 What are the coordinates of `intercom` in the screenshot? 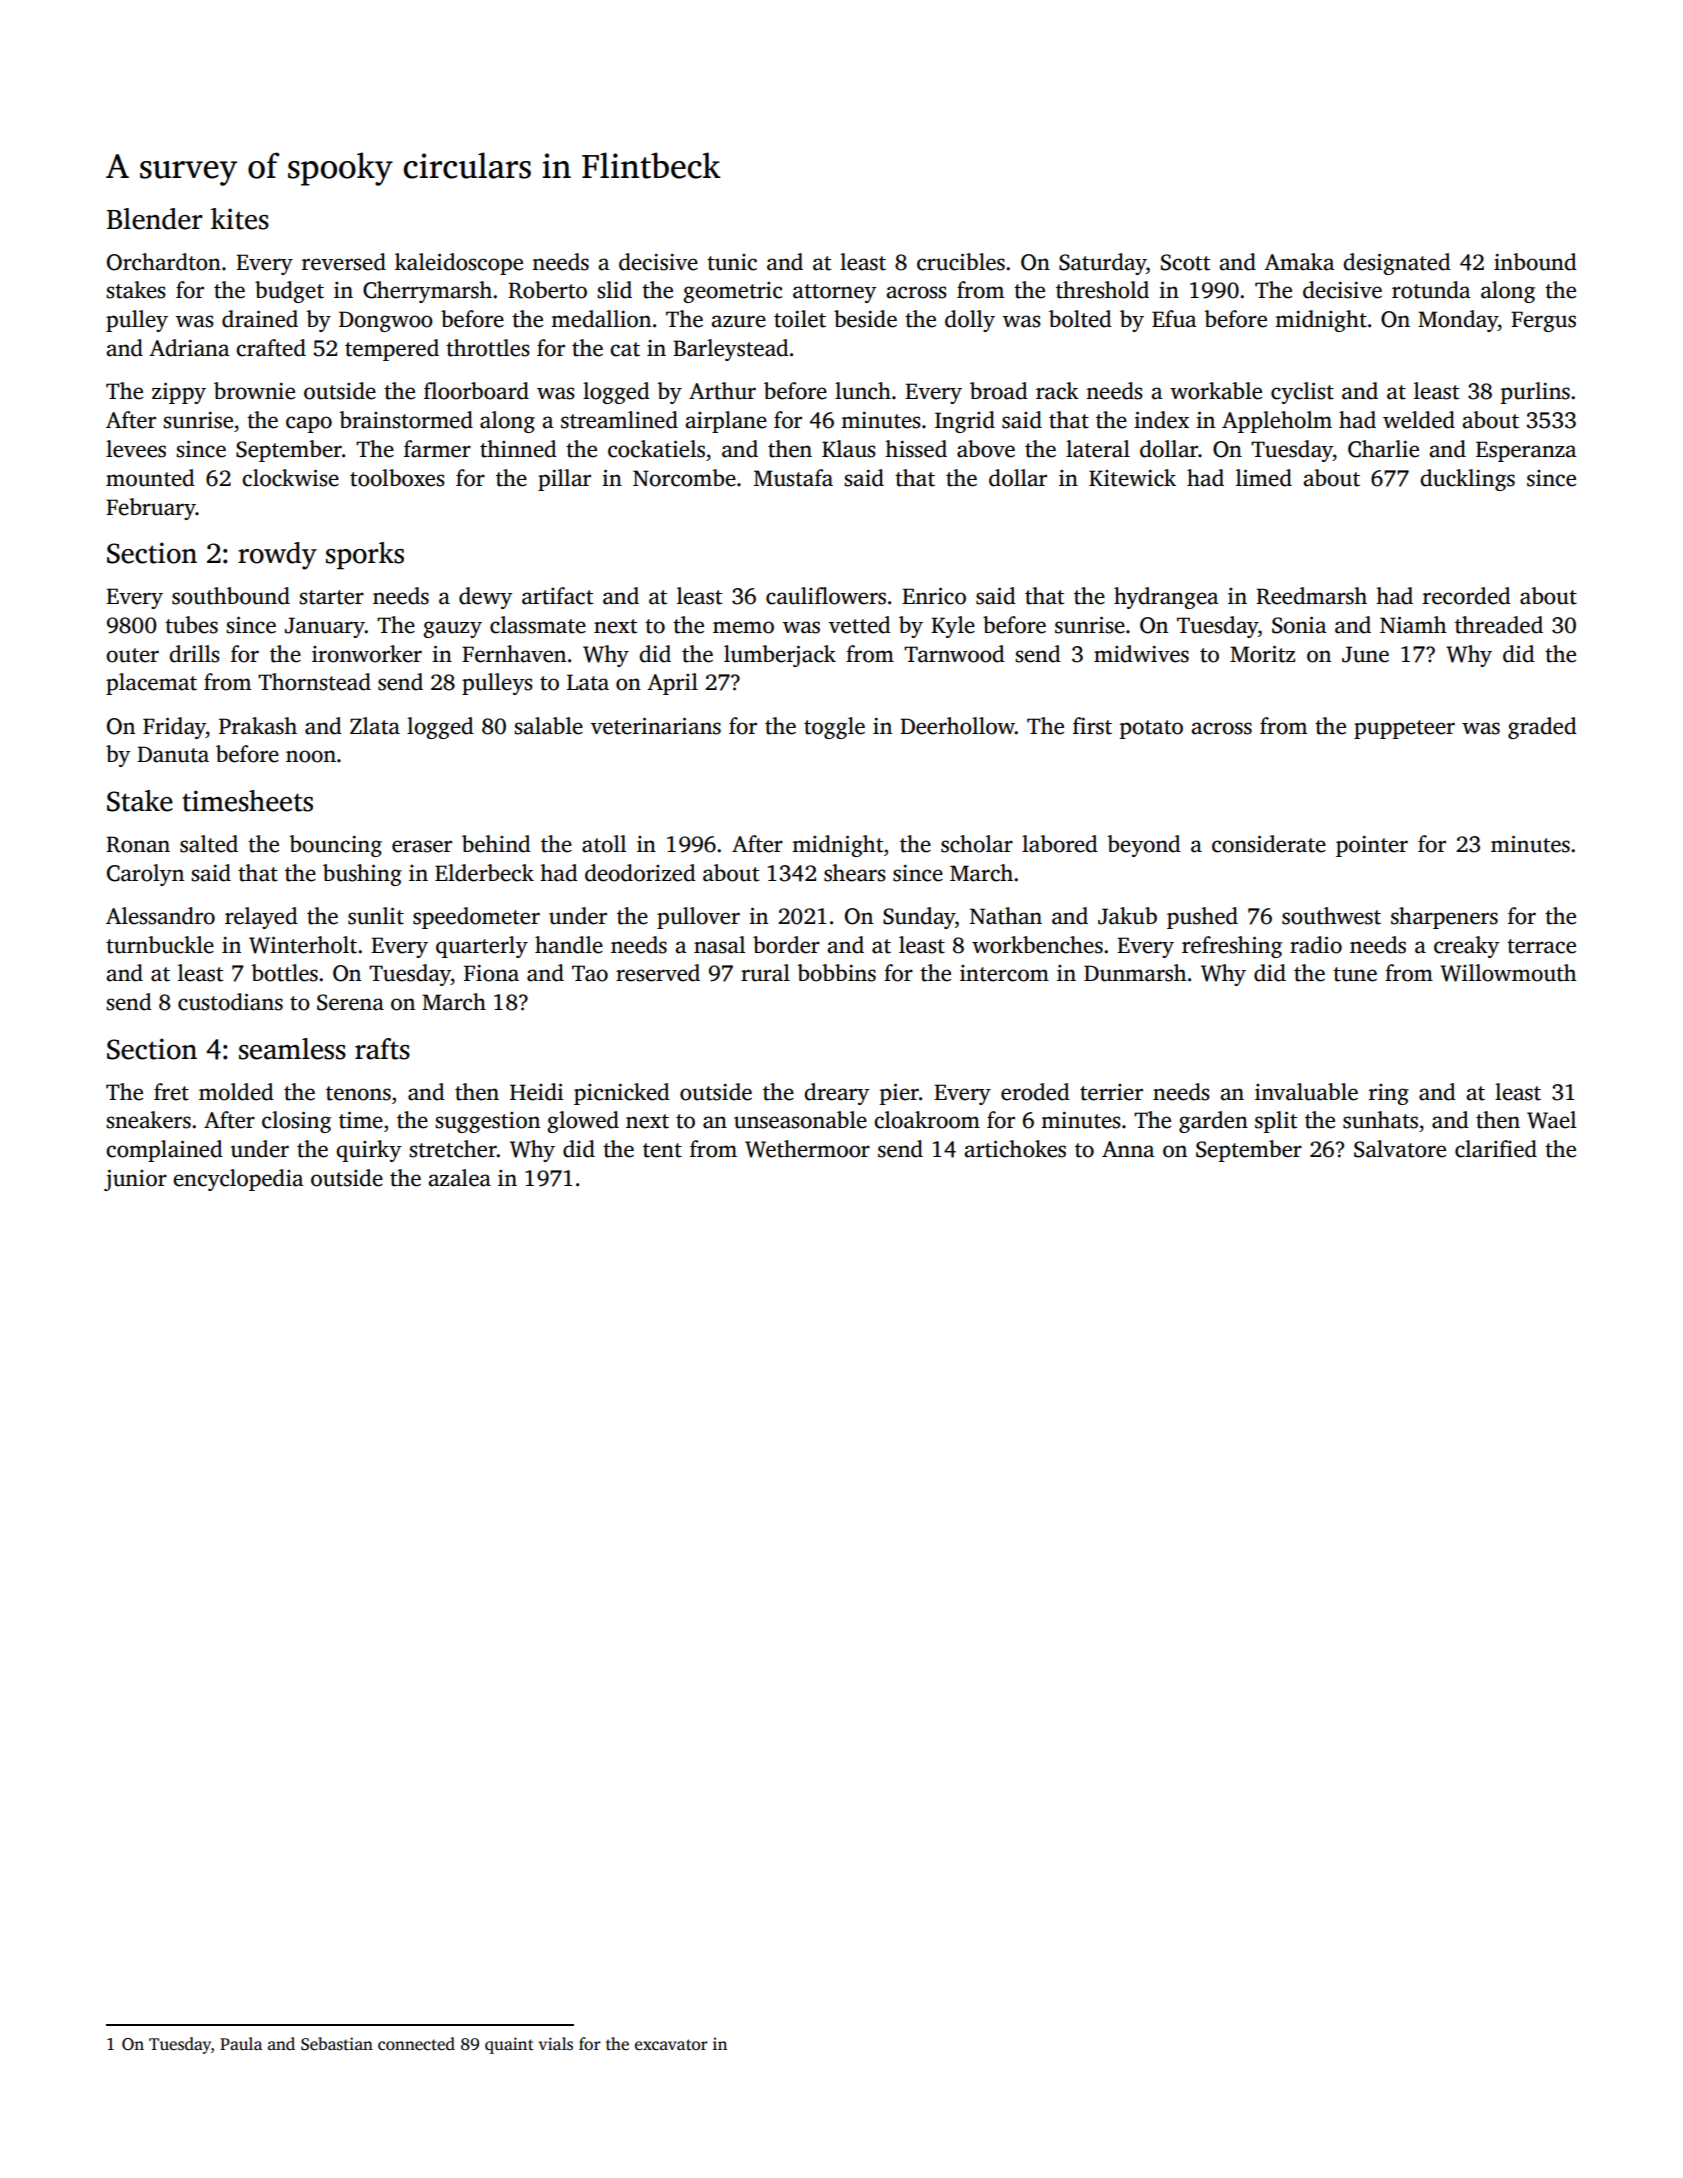 It's located at (1004, 973).
